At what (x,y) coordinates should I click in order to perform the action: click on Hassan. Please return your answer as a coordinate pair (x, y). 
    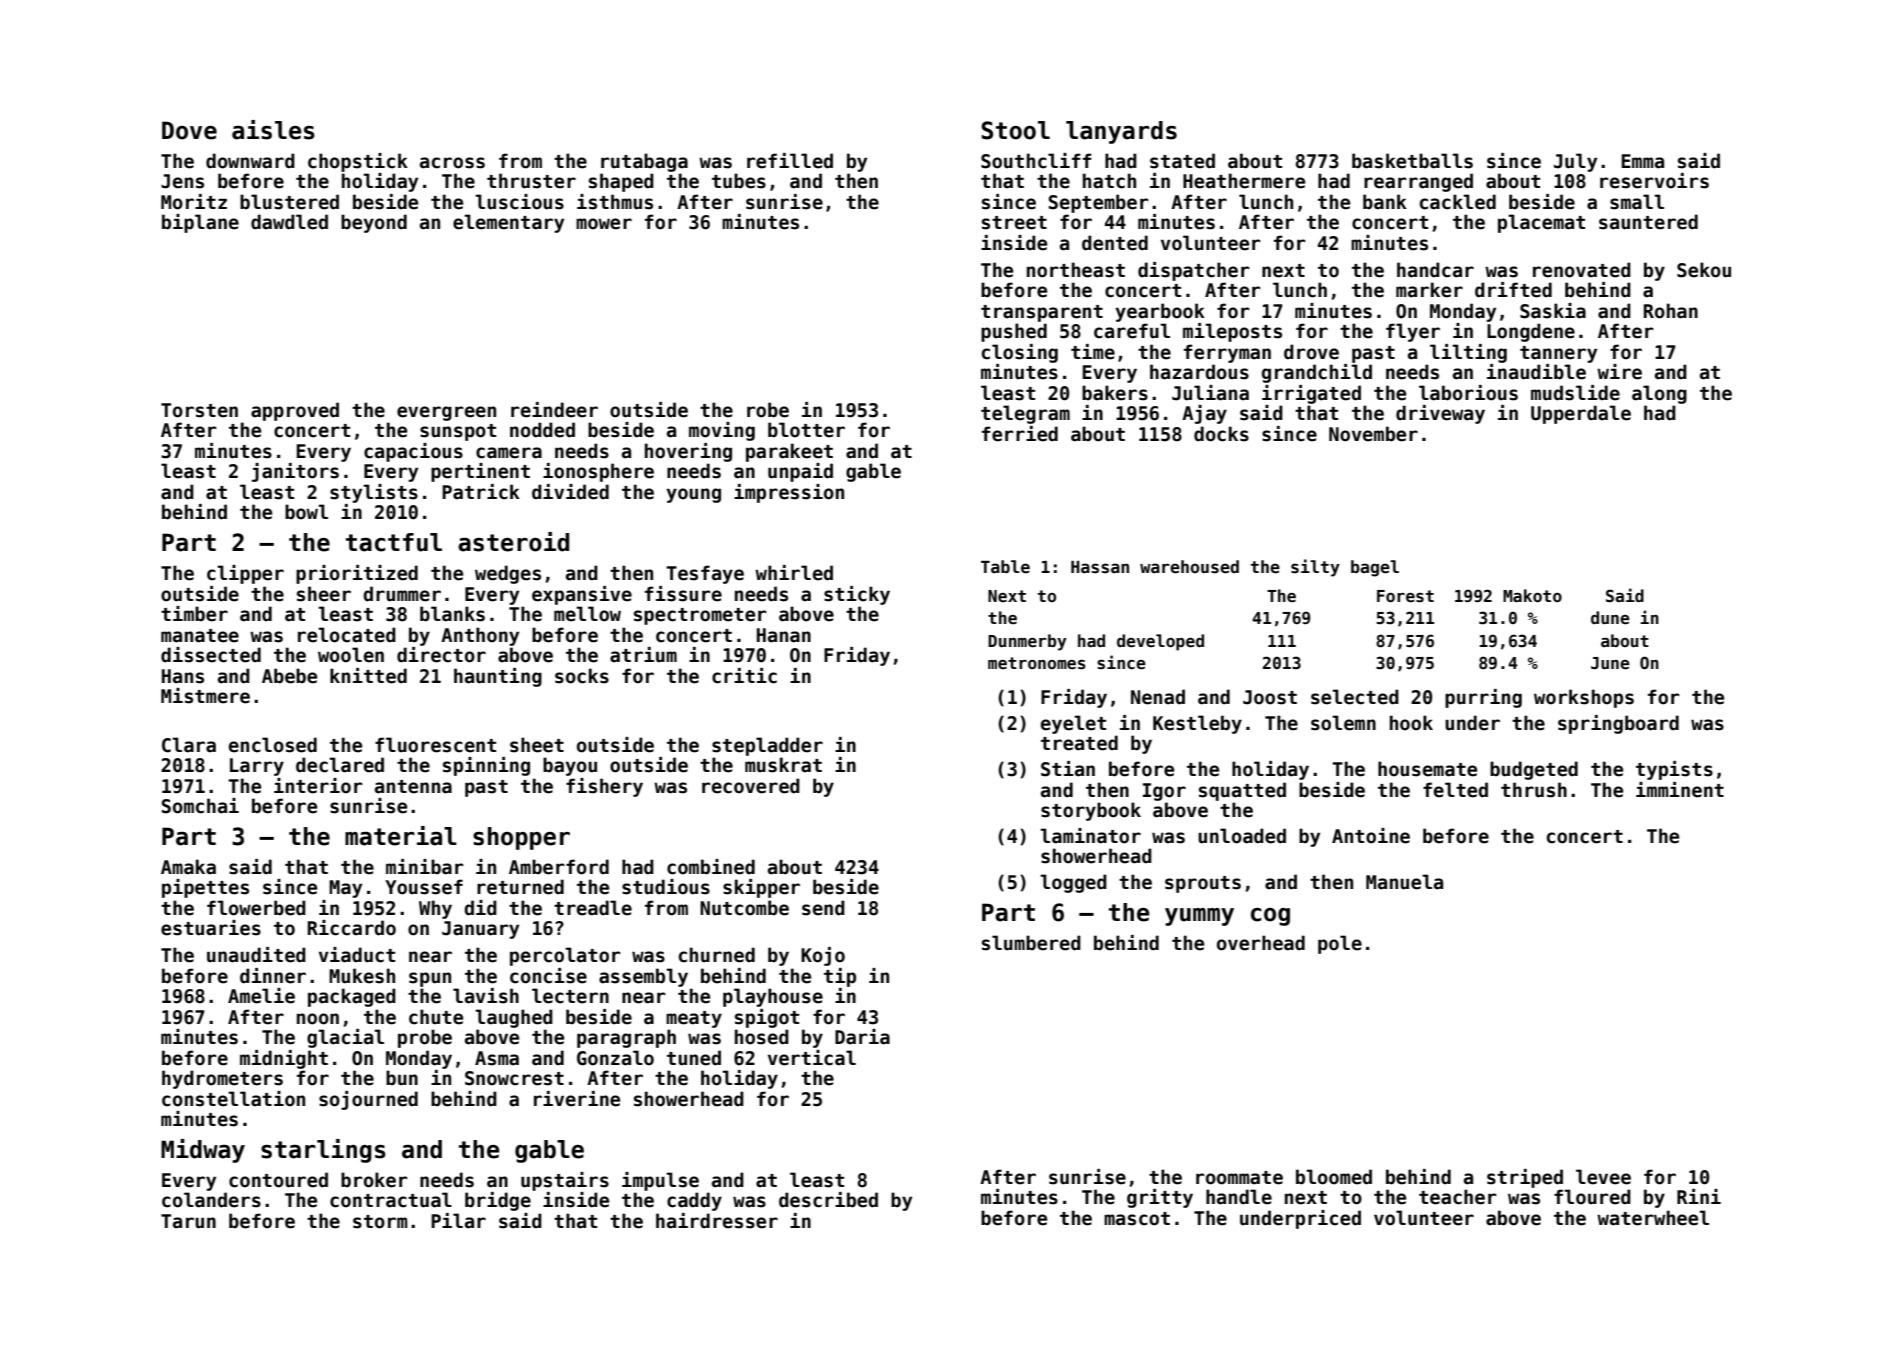
    Looking at the image, I should click on (1100, 567).
